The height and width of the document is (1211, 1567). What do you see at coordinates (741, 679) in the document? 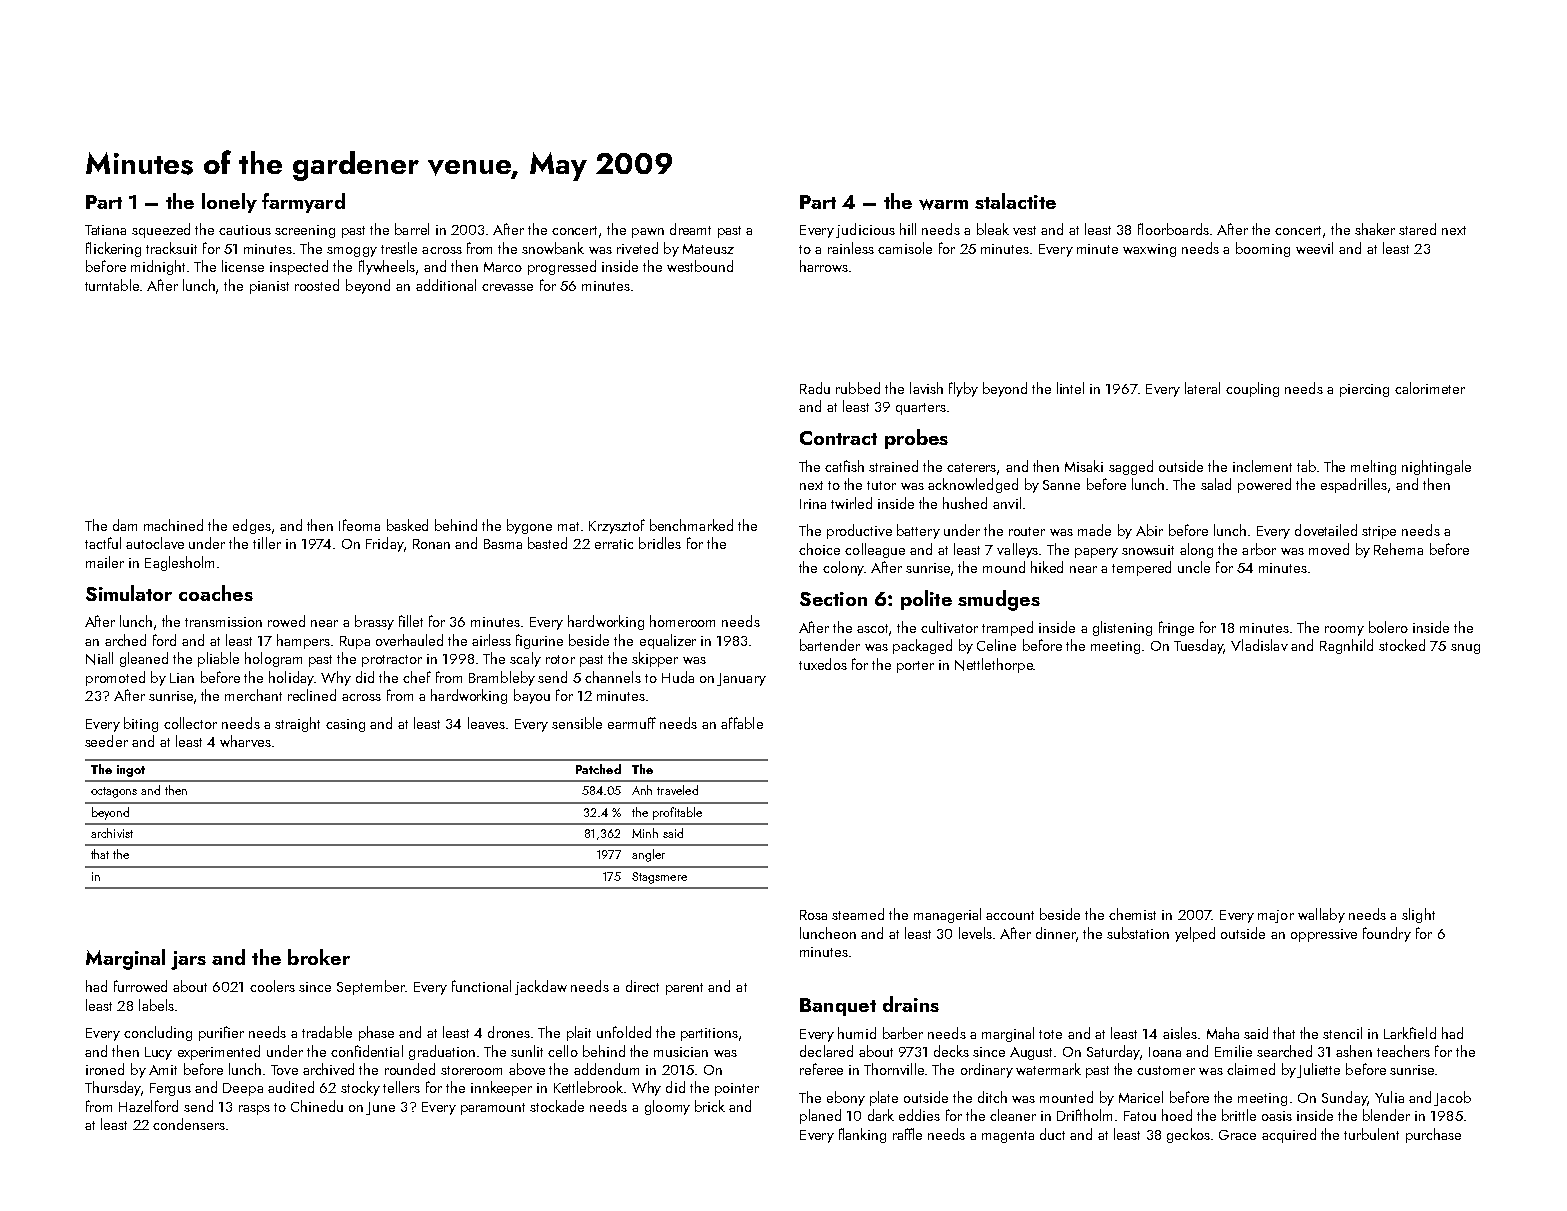
I see `January` at bounding box center [741, 679].
